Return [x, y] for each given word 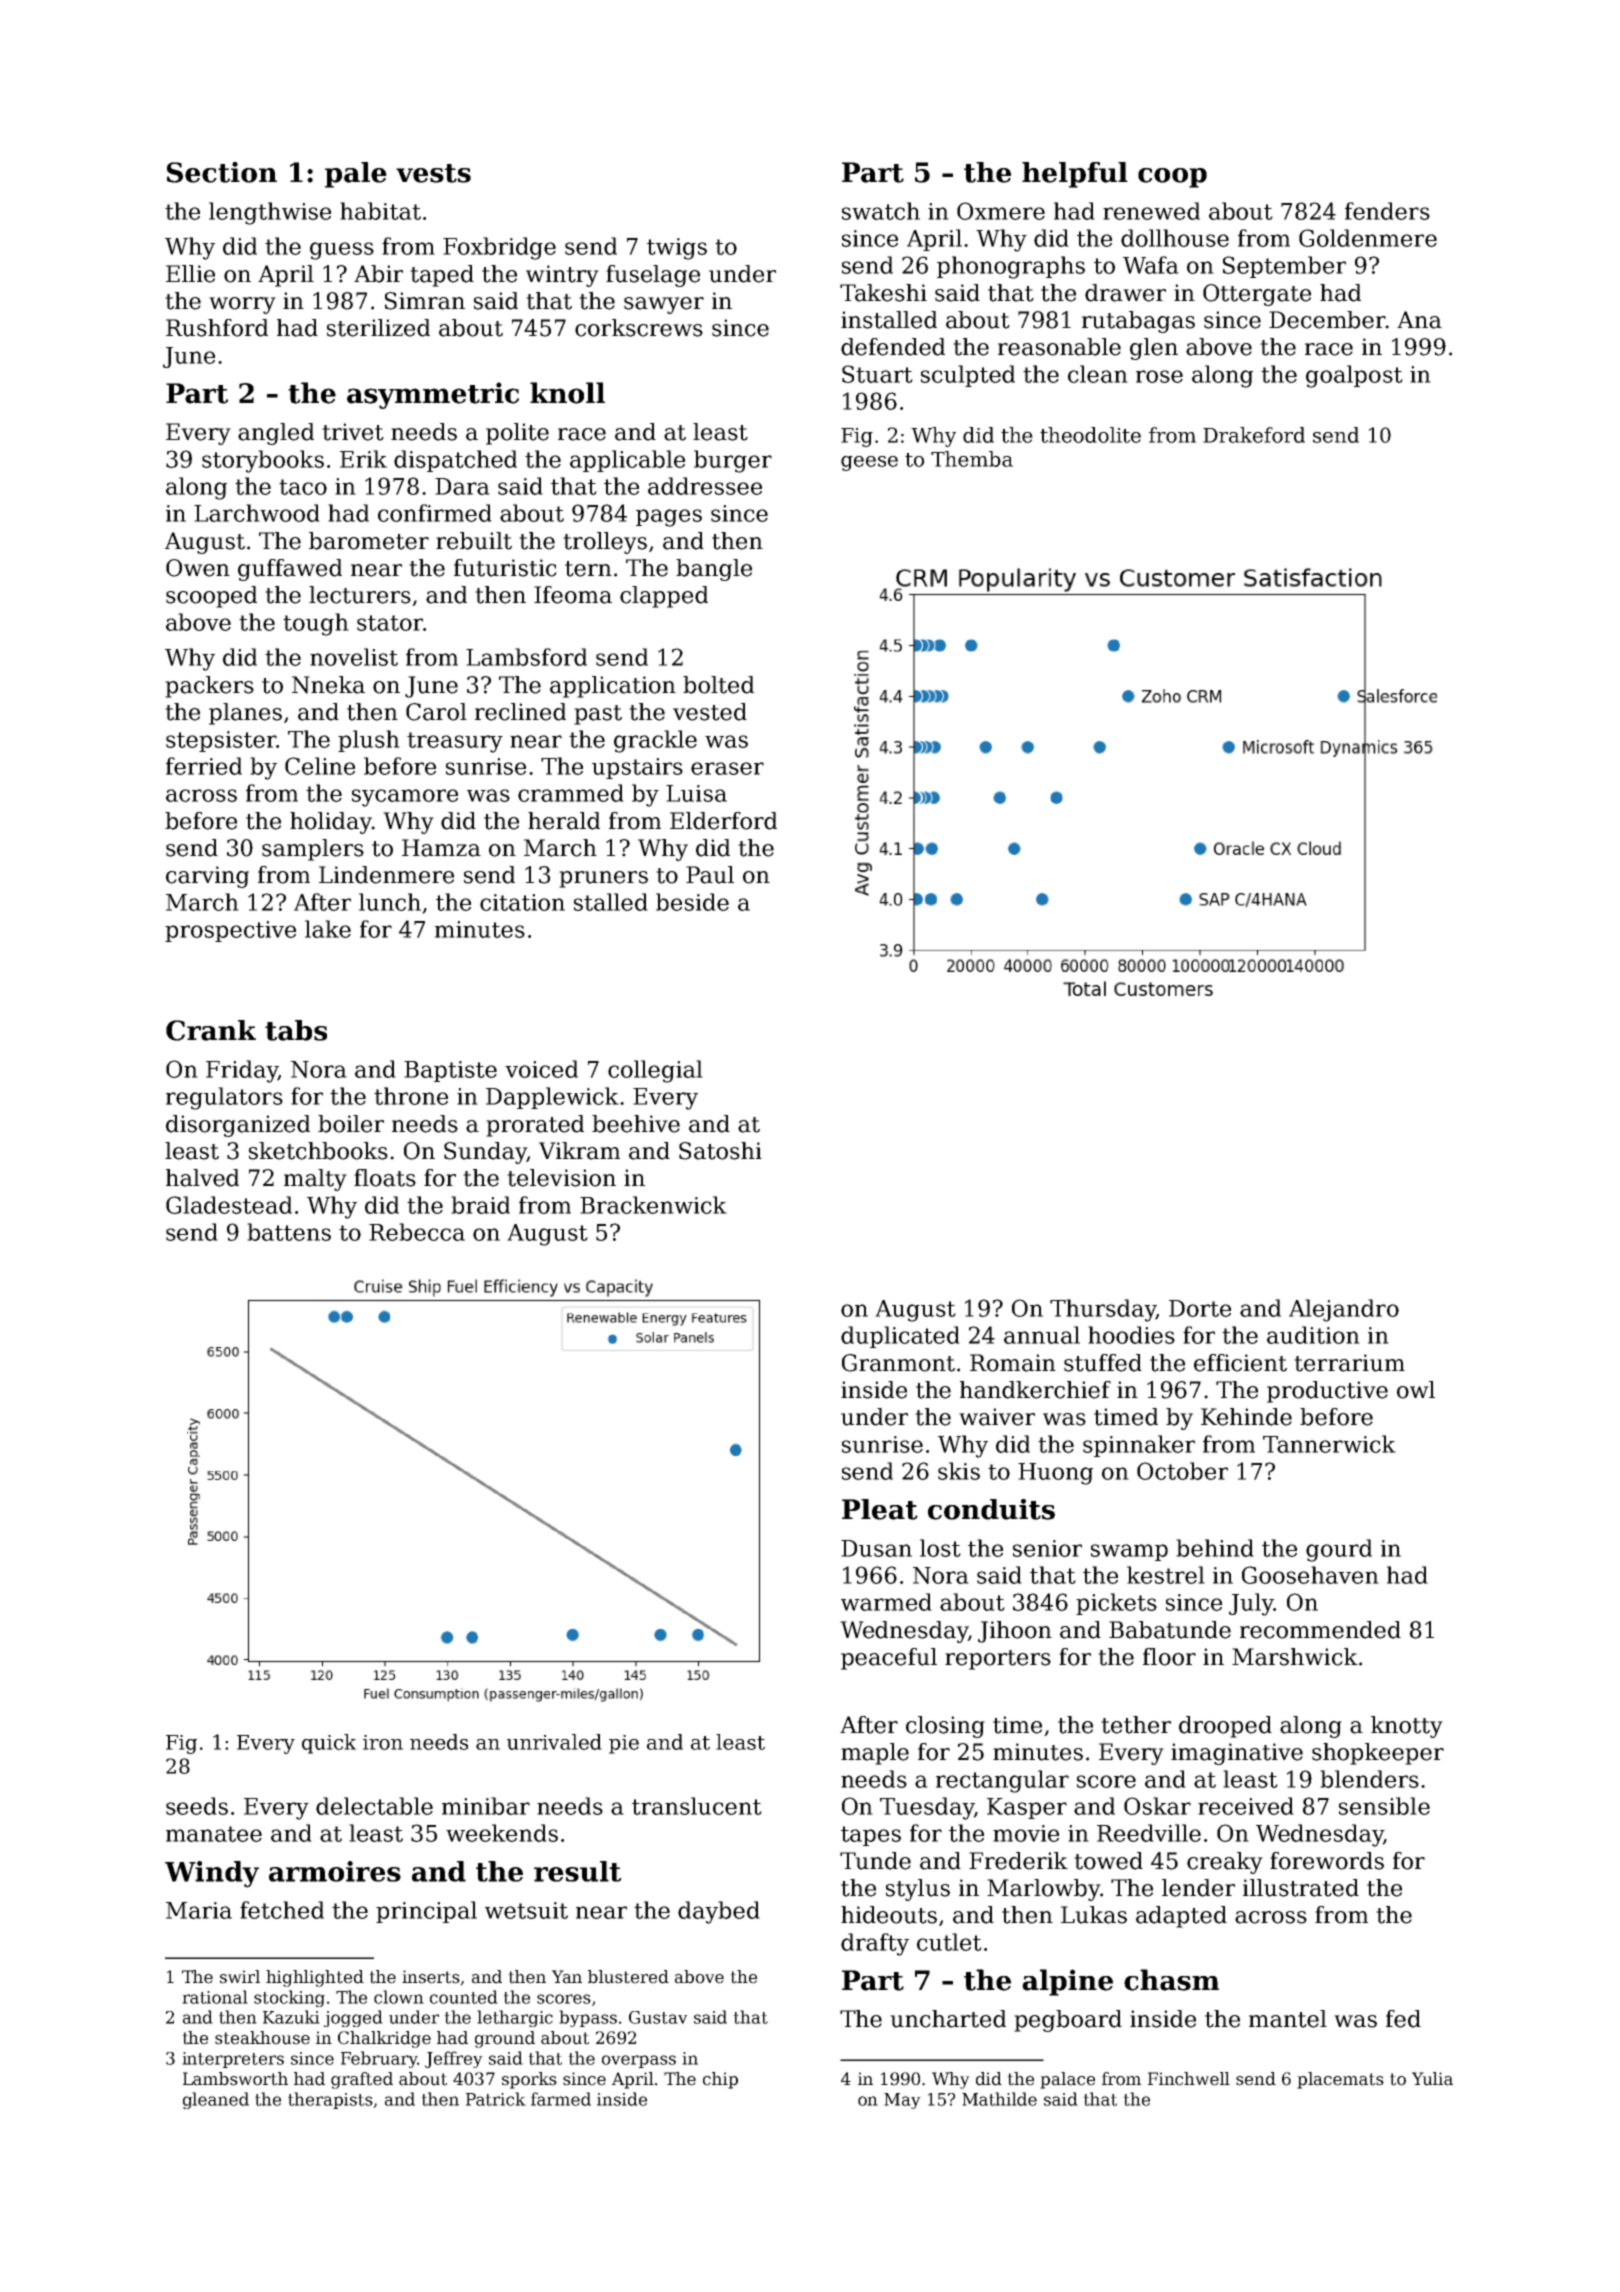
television [561, 1178]
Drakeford [1254, 435]
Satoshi [720, 1151]
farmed [561, 2099]
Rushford [217, 328]
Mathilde [999, 2099]
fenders [1387, 211]
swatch [881, 211]
